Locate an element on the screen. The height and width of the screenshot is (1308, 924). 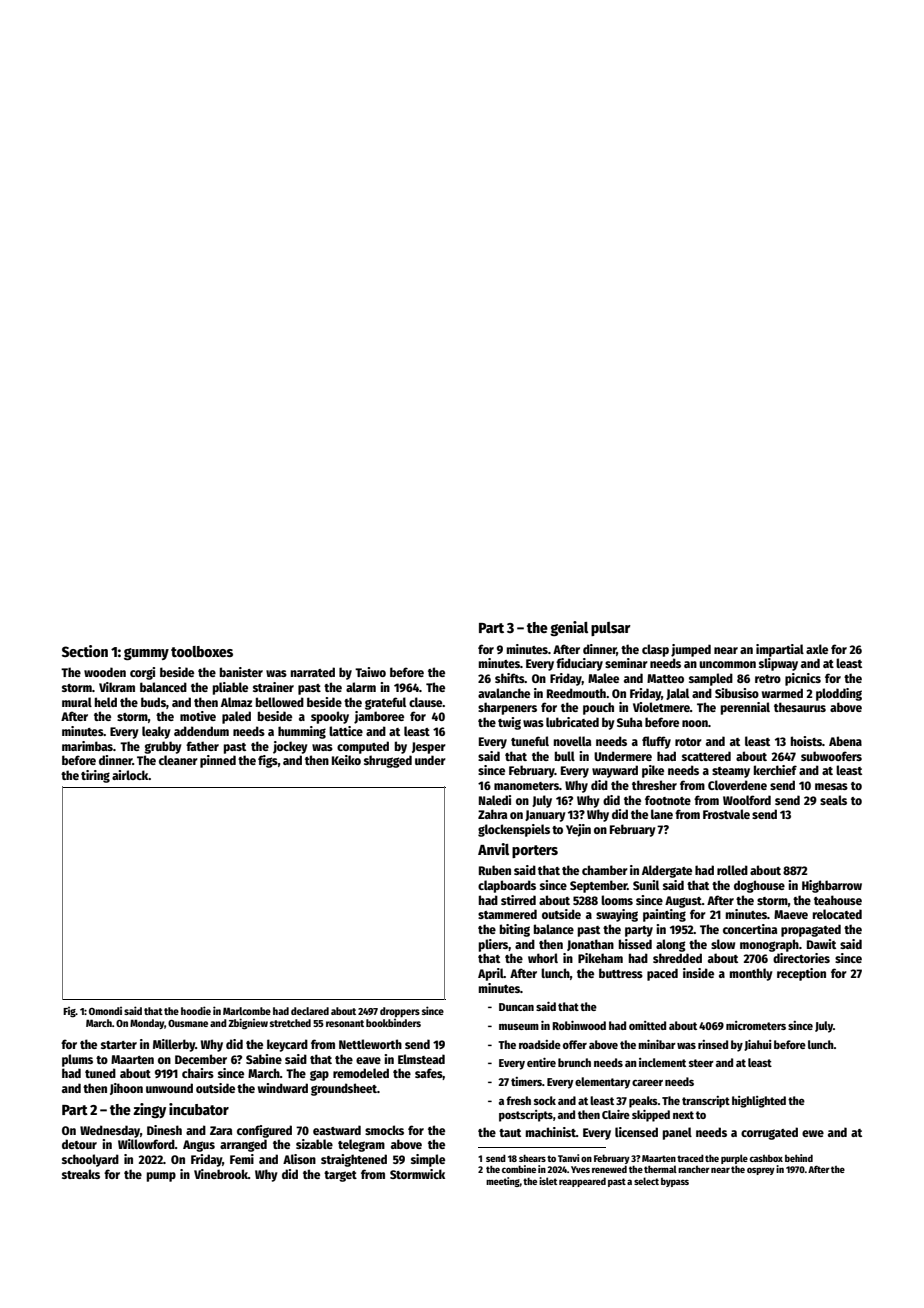
Zara is located at coordinates (221, 1130).
